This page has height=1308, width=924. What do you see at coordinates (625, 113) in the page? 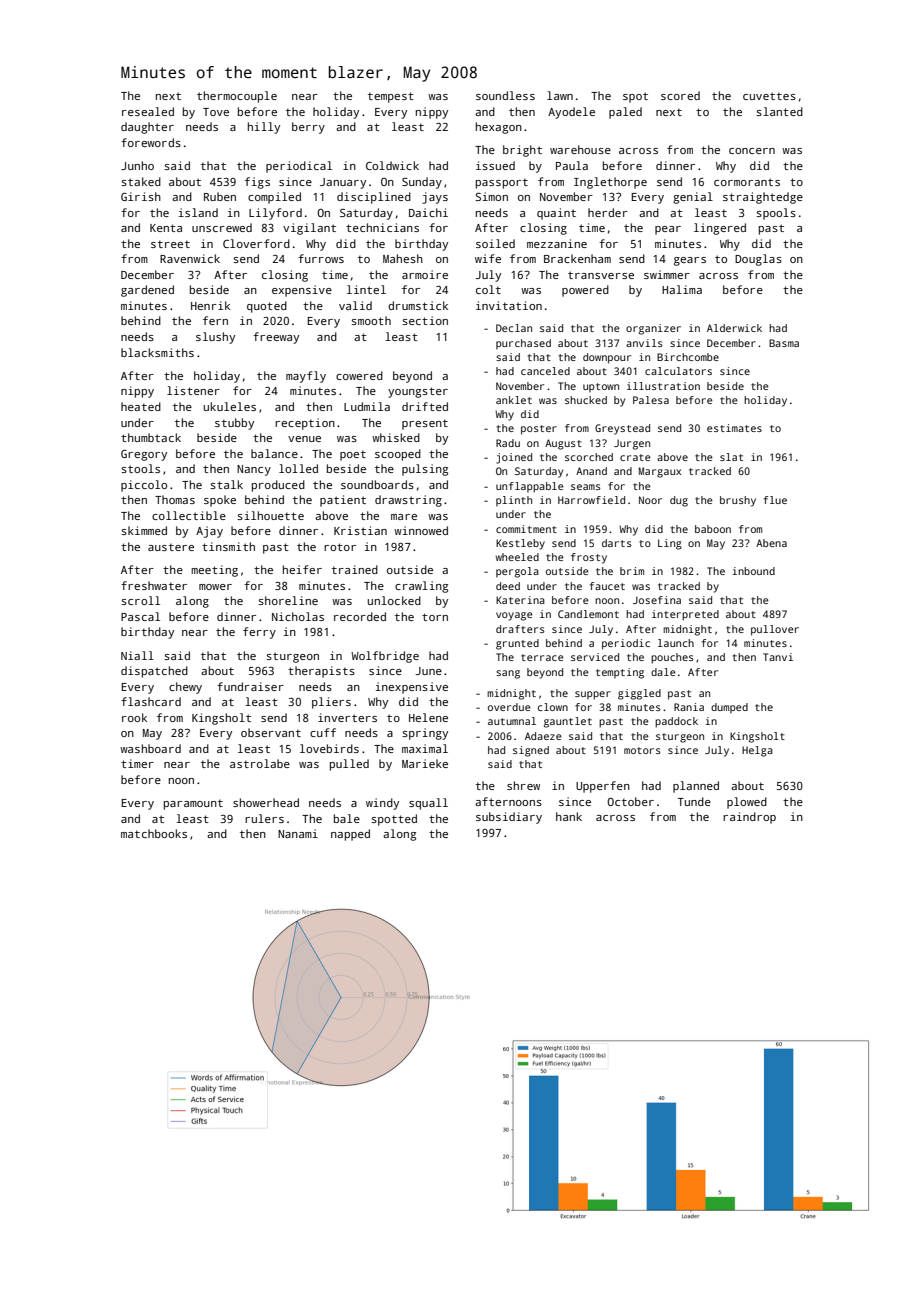
I see `paled` at bounding box center [625, 113].
